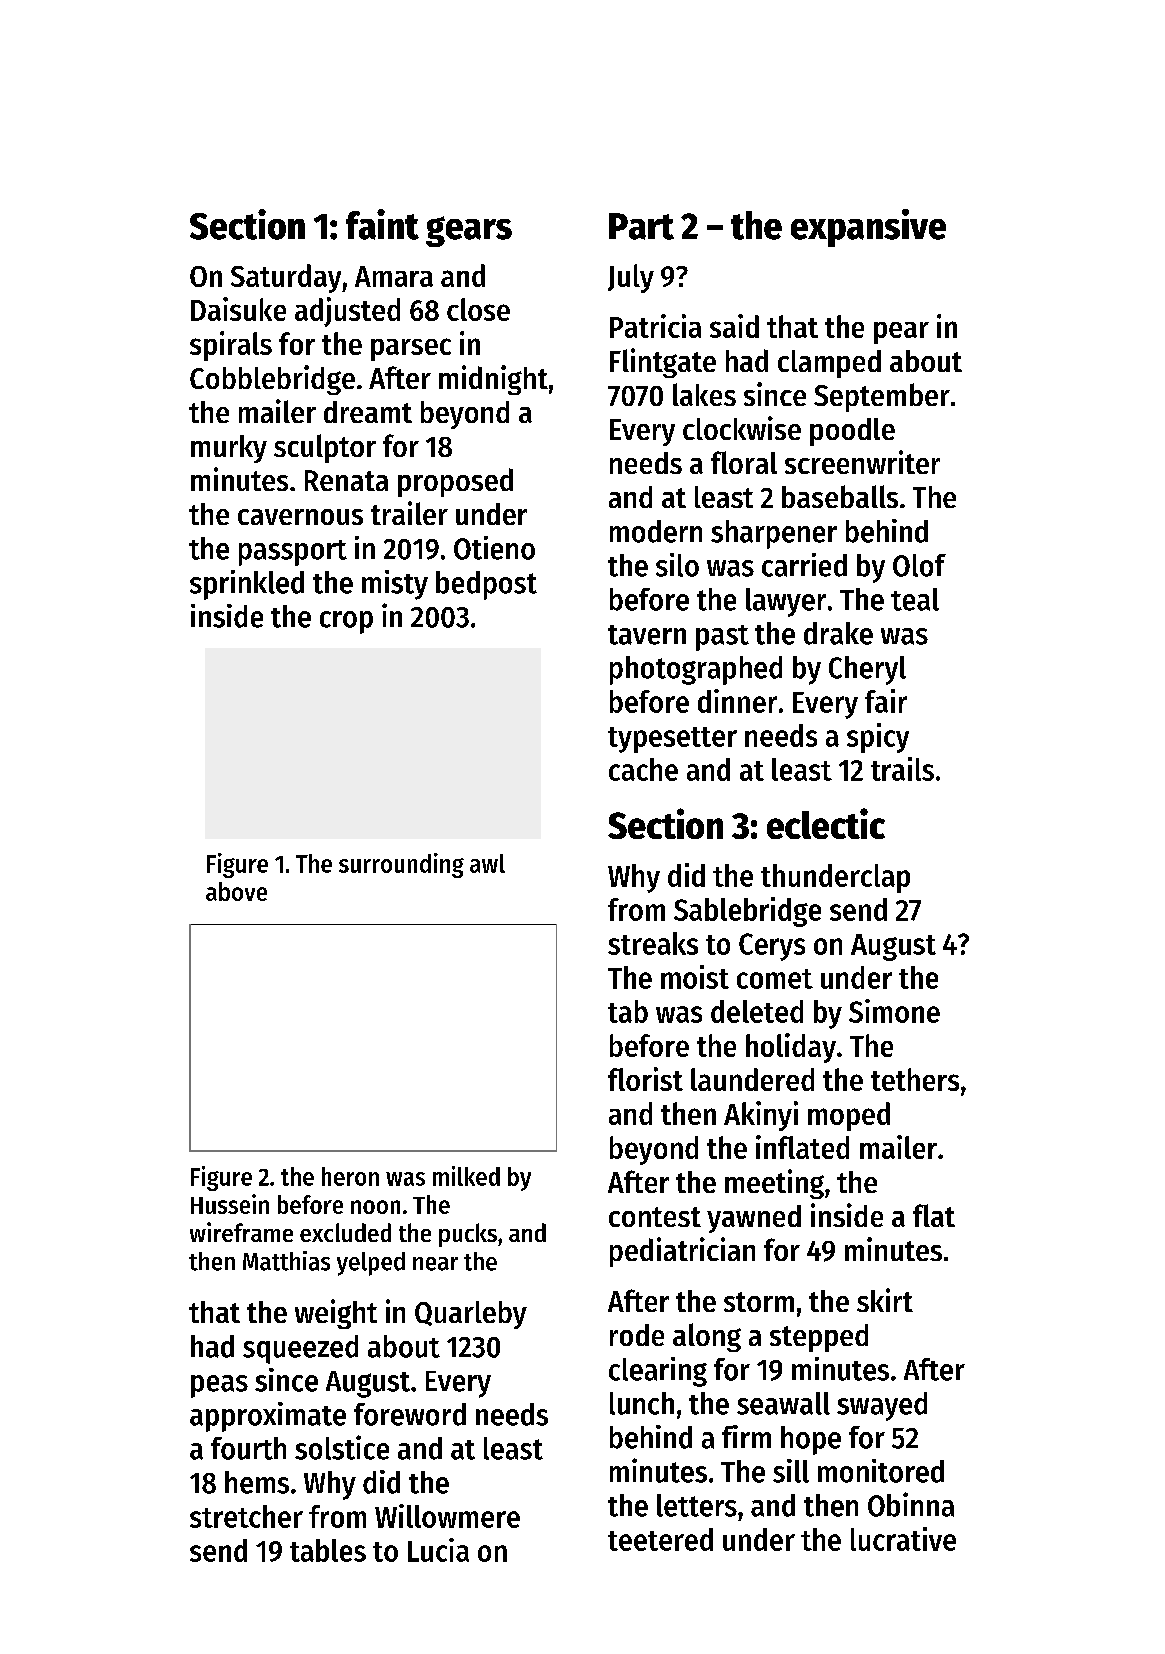 This document has width=1165, height=1654. What do you see at coordinates (819, 1338) in the document?
I see `stepped` at bounding box center [819, 1338].
